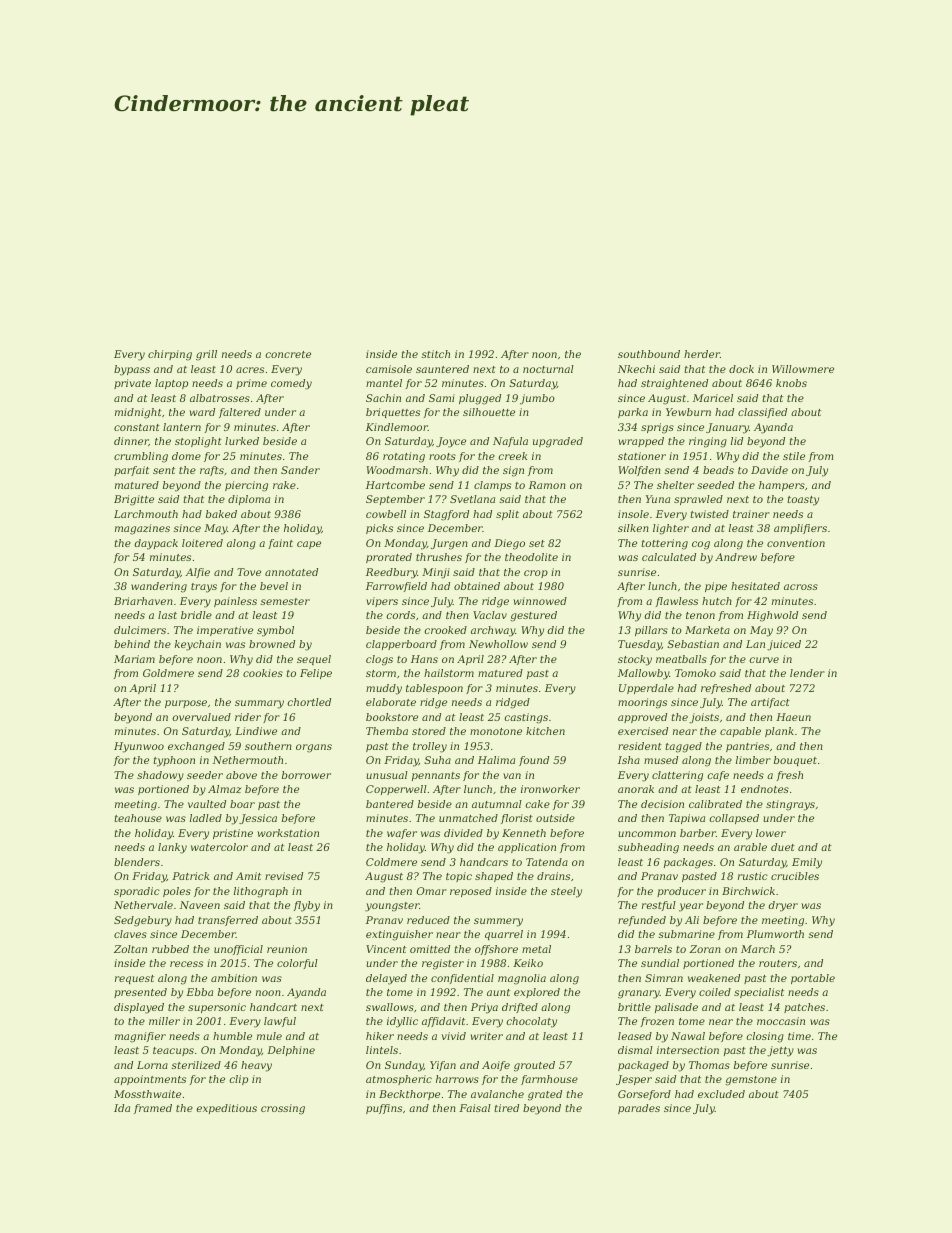  What do you see at coordinates (248, 717) in the image?
I see `rider` at bounding box center [248, 717].
